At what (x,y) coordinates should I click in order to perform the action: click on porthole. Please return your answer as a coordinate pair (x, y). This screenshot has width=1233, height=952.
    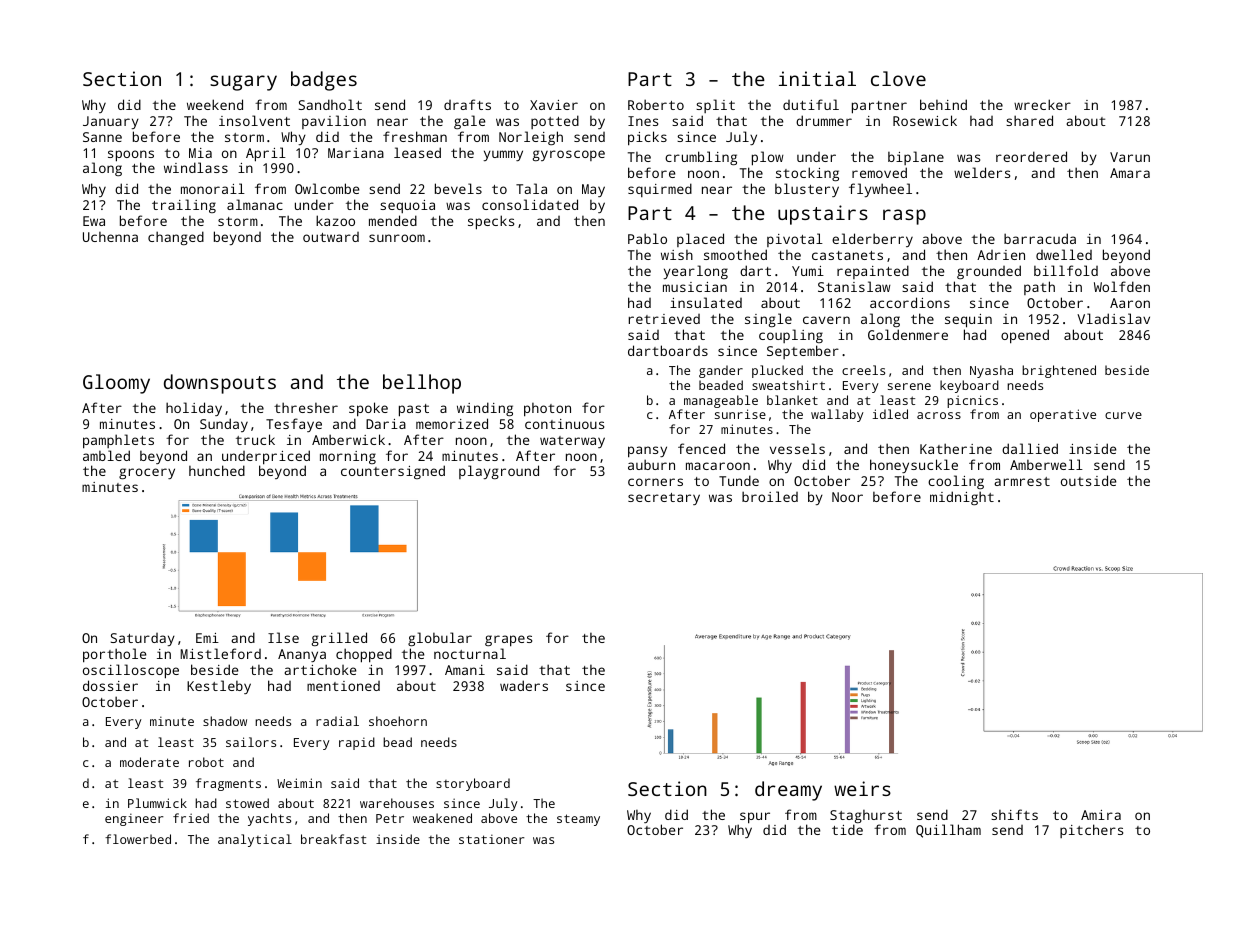
    Looking at the image, I should click on (114, 655).
